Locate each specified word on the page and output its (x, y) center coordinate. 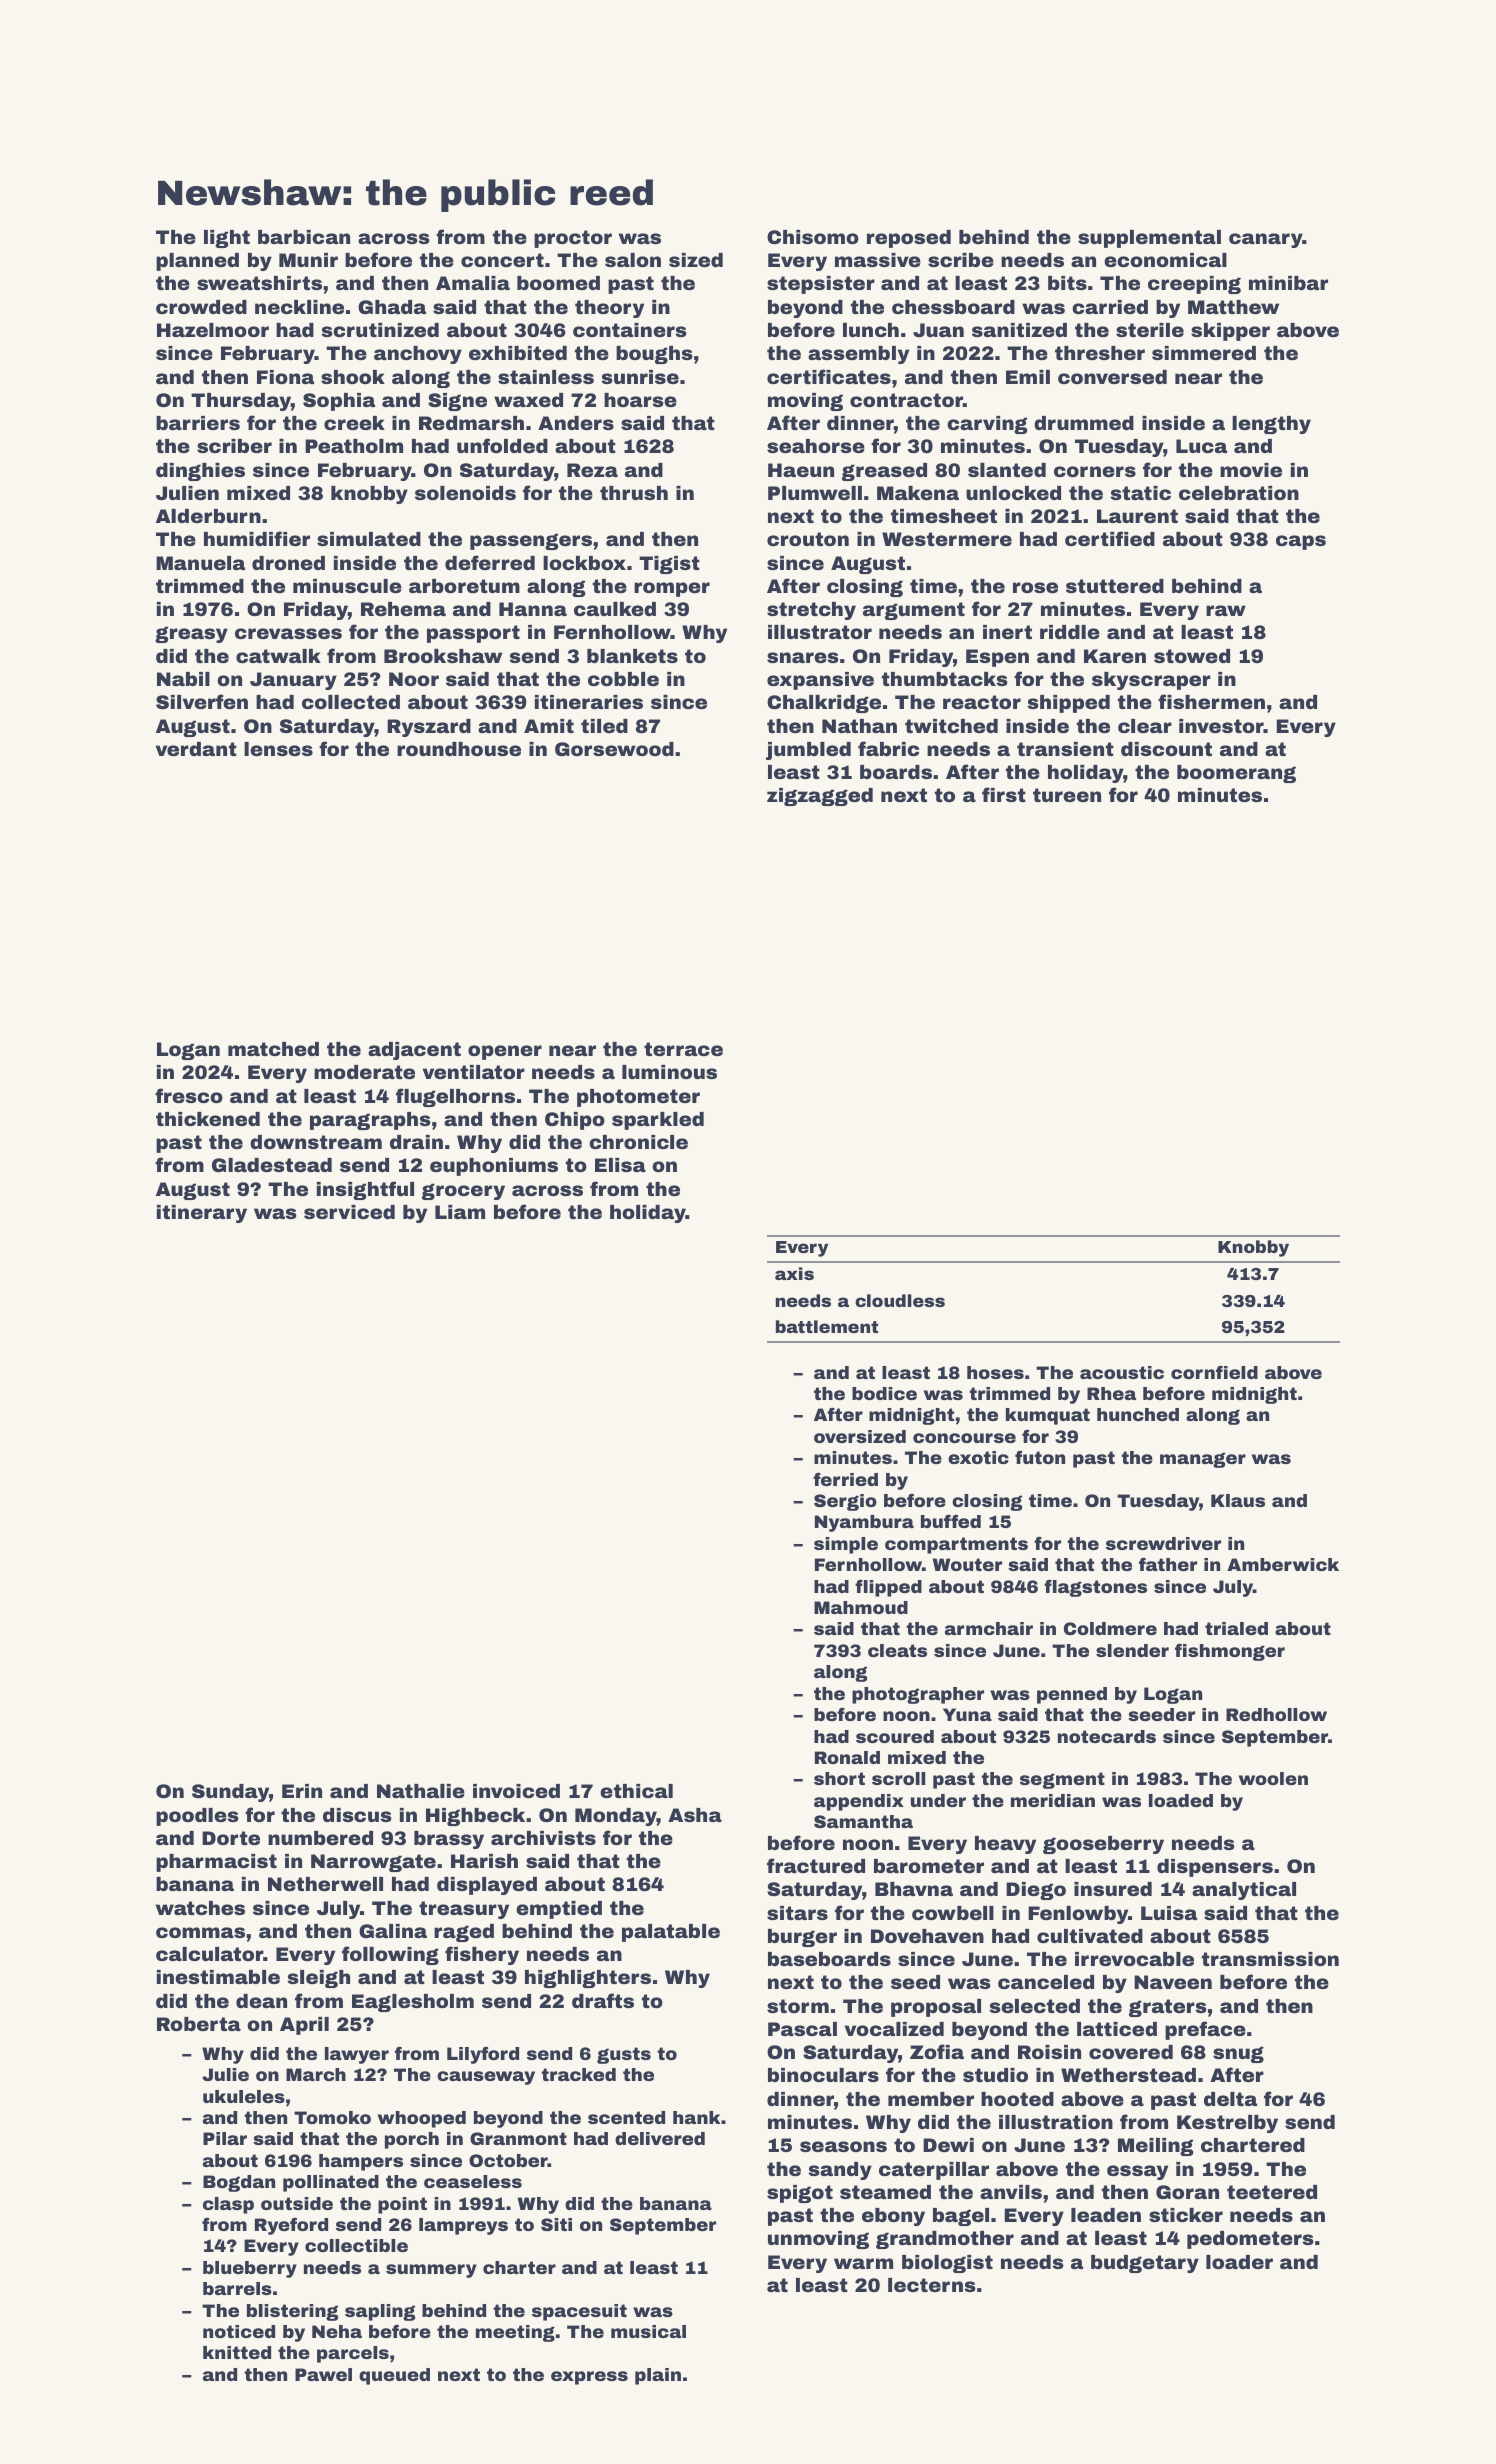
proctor (573, 239)
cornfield (1214, 1372)
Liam (460, 1212)
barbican (304, 237)
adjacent (414, 1051)
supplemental (1149, 239)
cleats (897, 1650)
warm (863, 2263)
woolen (1273, 1778)
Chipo (575, 1121)
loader (1239, 2262)
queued (394, 2376)
